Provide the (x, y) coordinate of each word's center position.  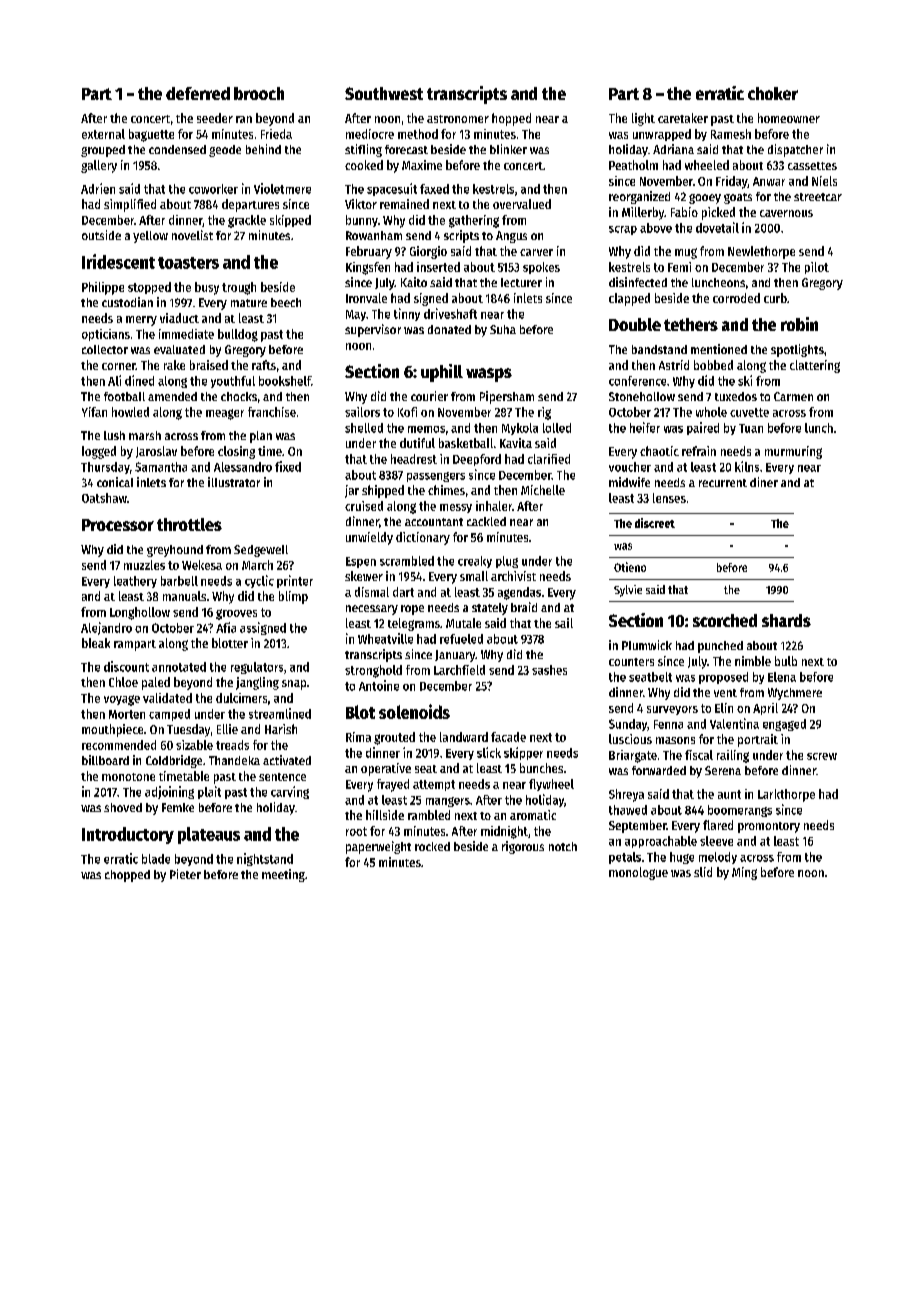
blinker (508, 149)
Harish (281, 729)
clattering (815, 366)
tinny (407, 314)
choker (773, 93)
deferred (198, 93)
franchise (272, 412)
